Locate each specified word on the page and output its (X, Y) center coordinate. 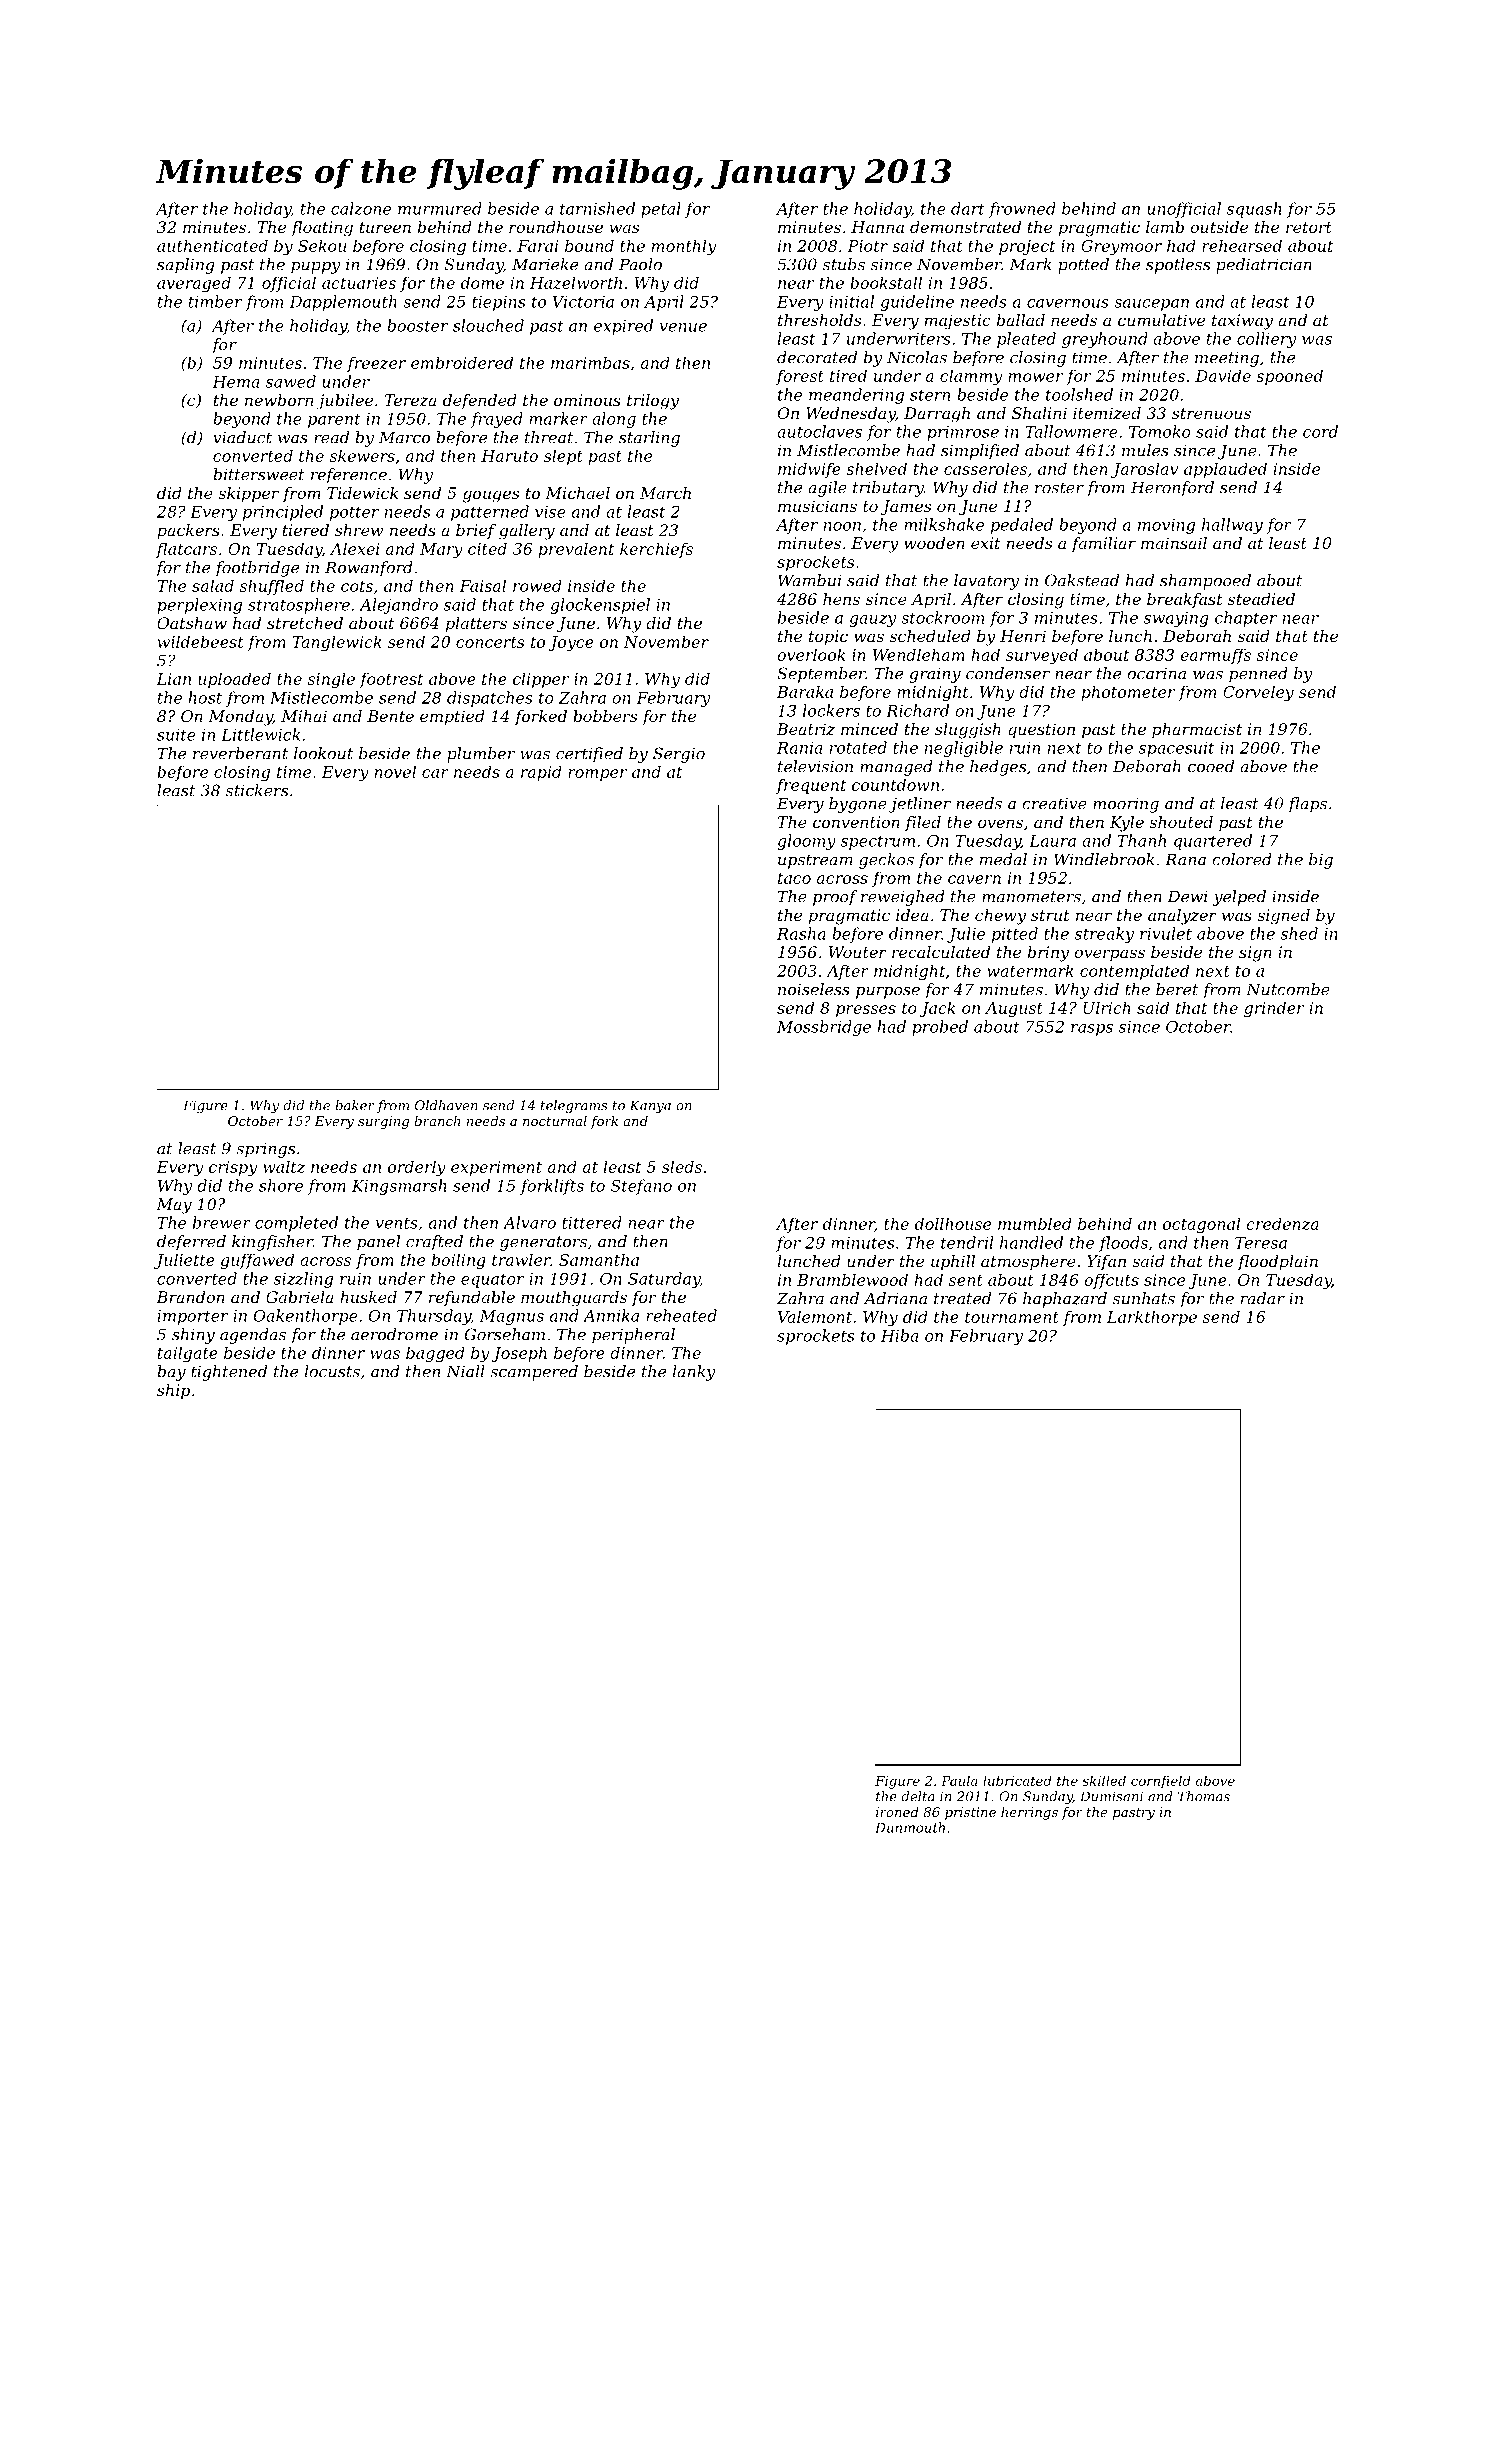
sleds (682, 1166)
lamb (1165, 227)
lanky (694, 1373)
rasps (1092, 1030)
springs (265, 1150)
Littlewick (260, 734)
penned (1258, 675)
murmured (440, 208)
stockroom (942, 617)
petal (661, 210)
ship (173, 1392)
